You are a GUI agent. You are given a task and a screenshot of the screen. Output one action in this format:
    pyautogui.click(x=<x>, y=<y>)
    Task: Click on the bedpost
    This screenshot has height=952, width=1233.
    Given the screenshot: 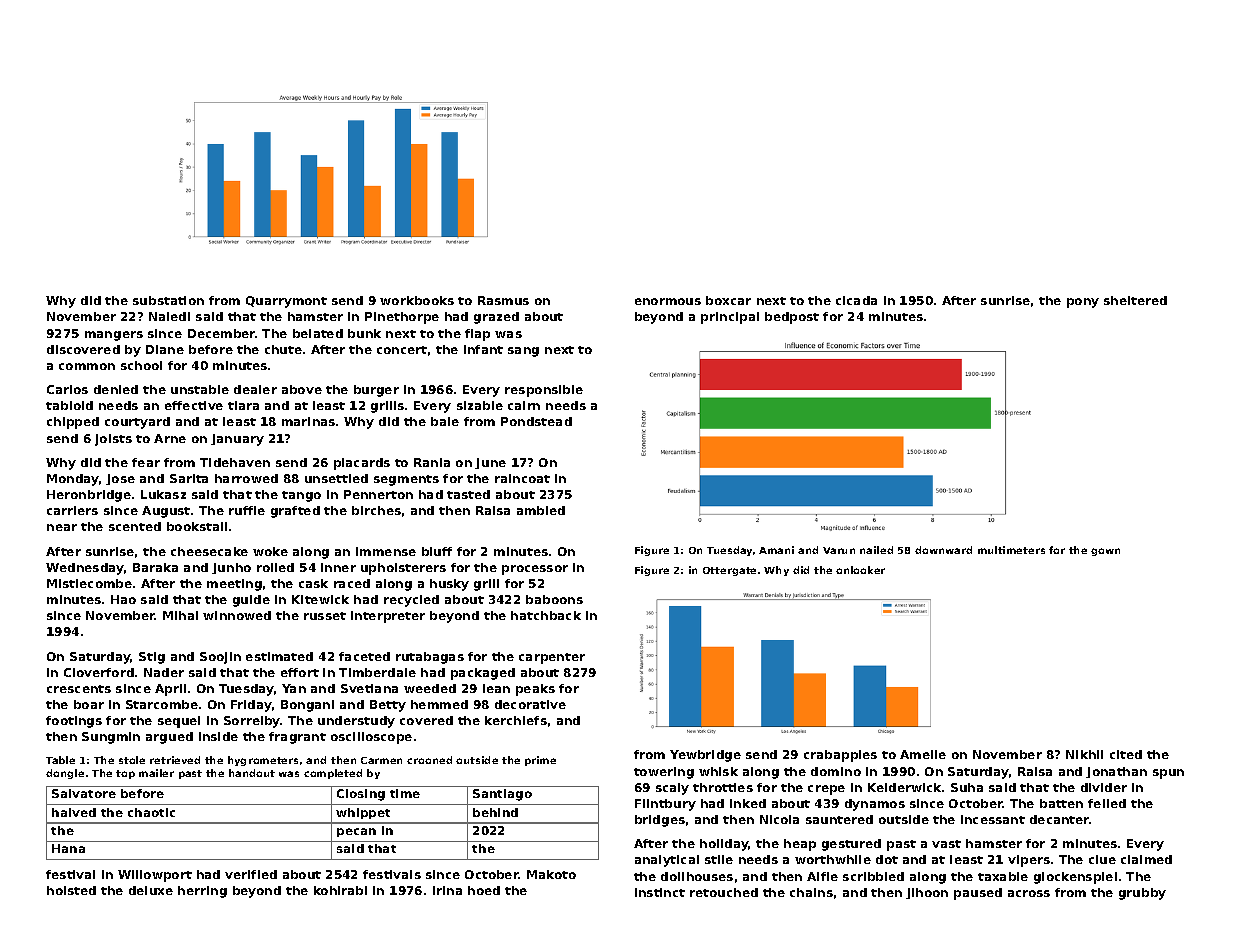 What is the action you would take?
    pyautogui.click(x=792, y=318)
